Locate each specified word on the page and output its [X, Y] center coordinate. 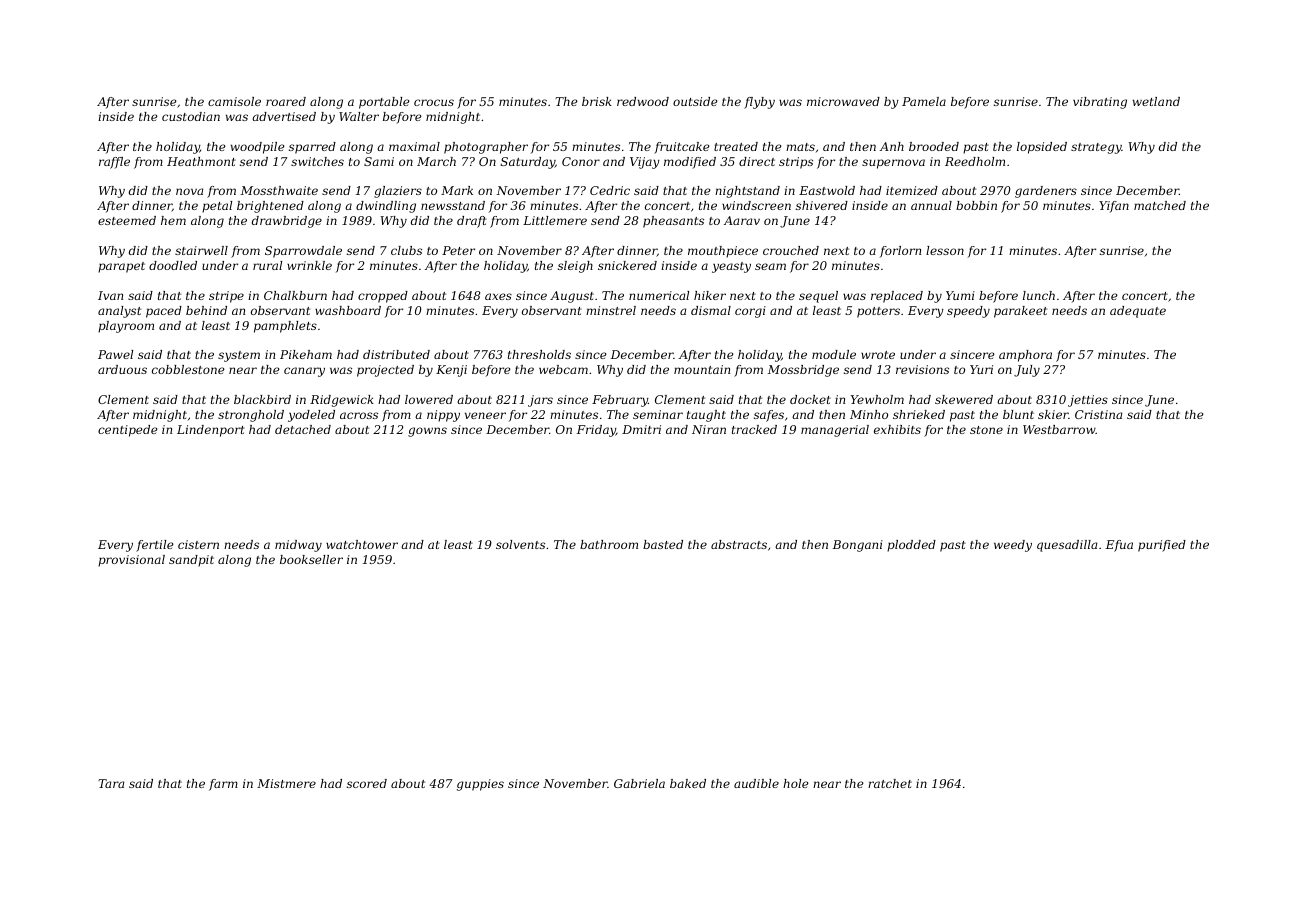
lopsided [1042, 148]
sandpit [191, 561]
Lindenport [211, 431]
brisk [597, 101]
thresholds [539, 354]
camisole [234, 101]
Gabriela [639, 783]
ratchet [890, 783]
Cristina [1098, 414]
